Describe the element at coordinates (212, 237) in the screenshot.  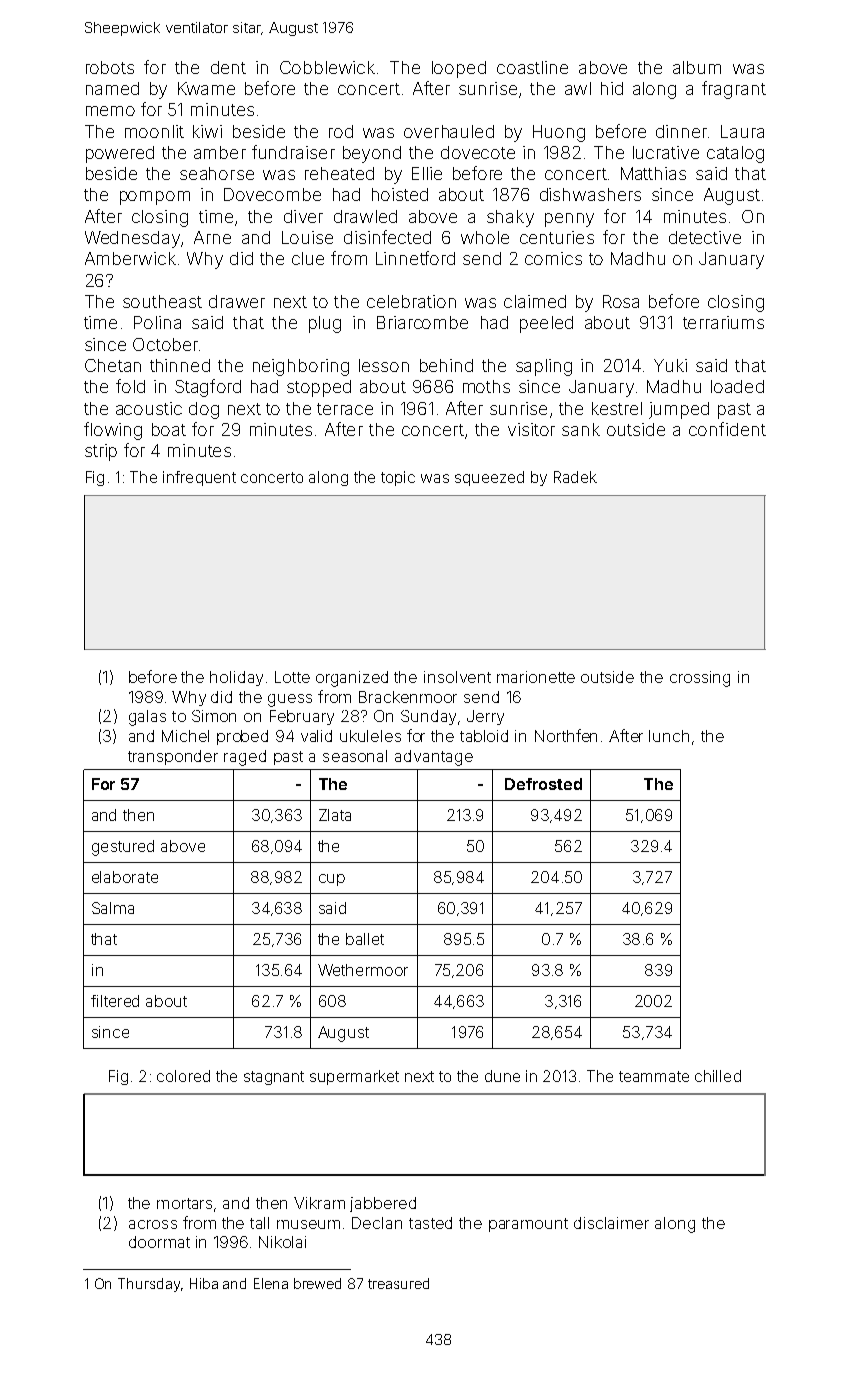
I see `Arne` at that location.
